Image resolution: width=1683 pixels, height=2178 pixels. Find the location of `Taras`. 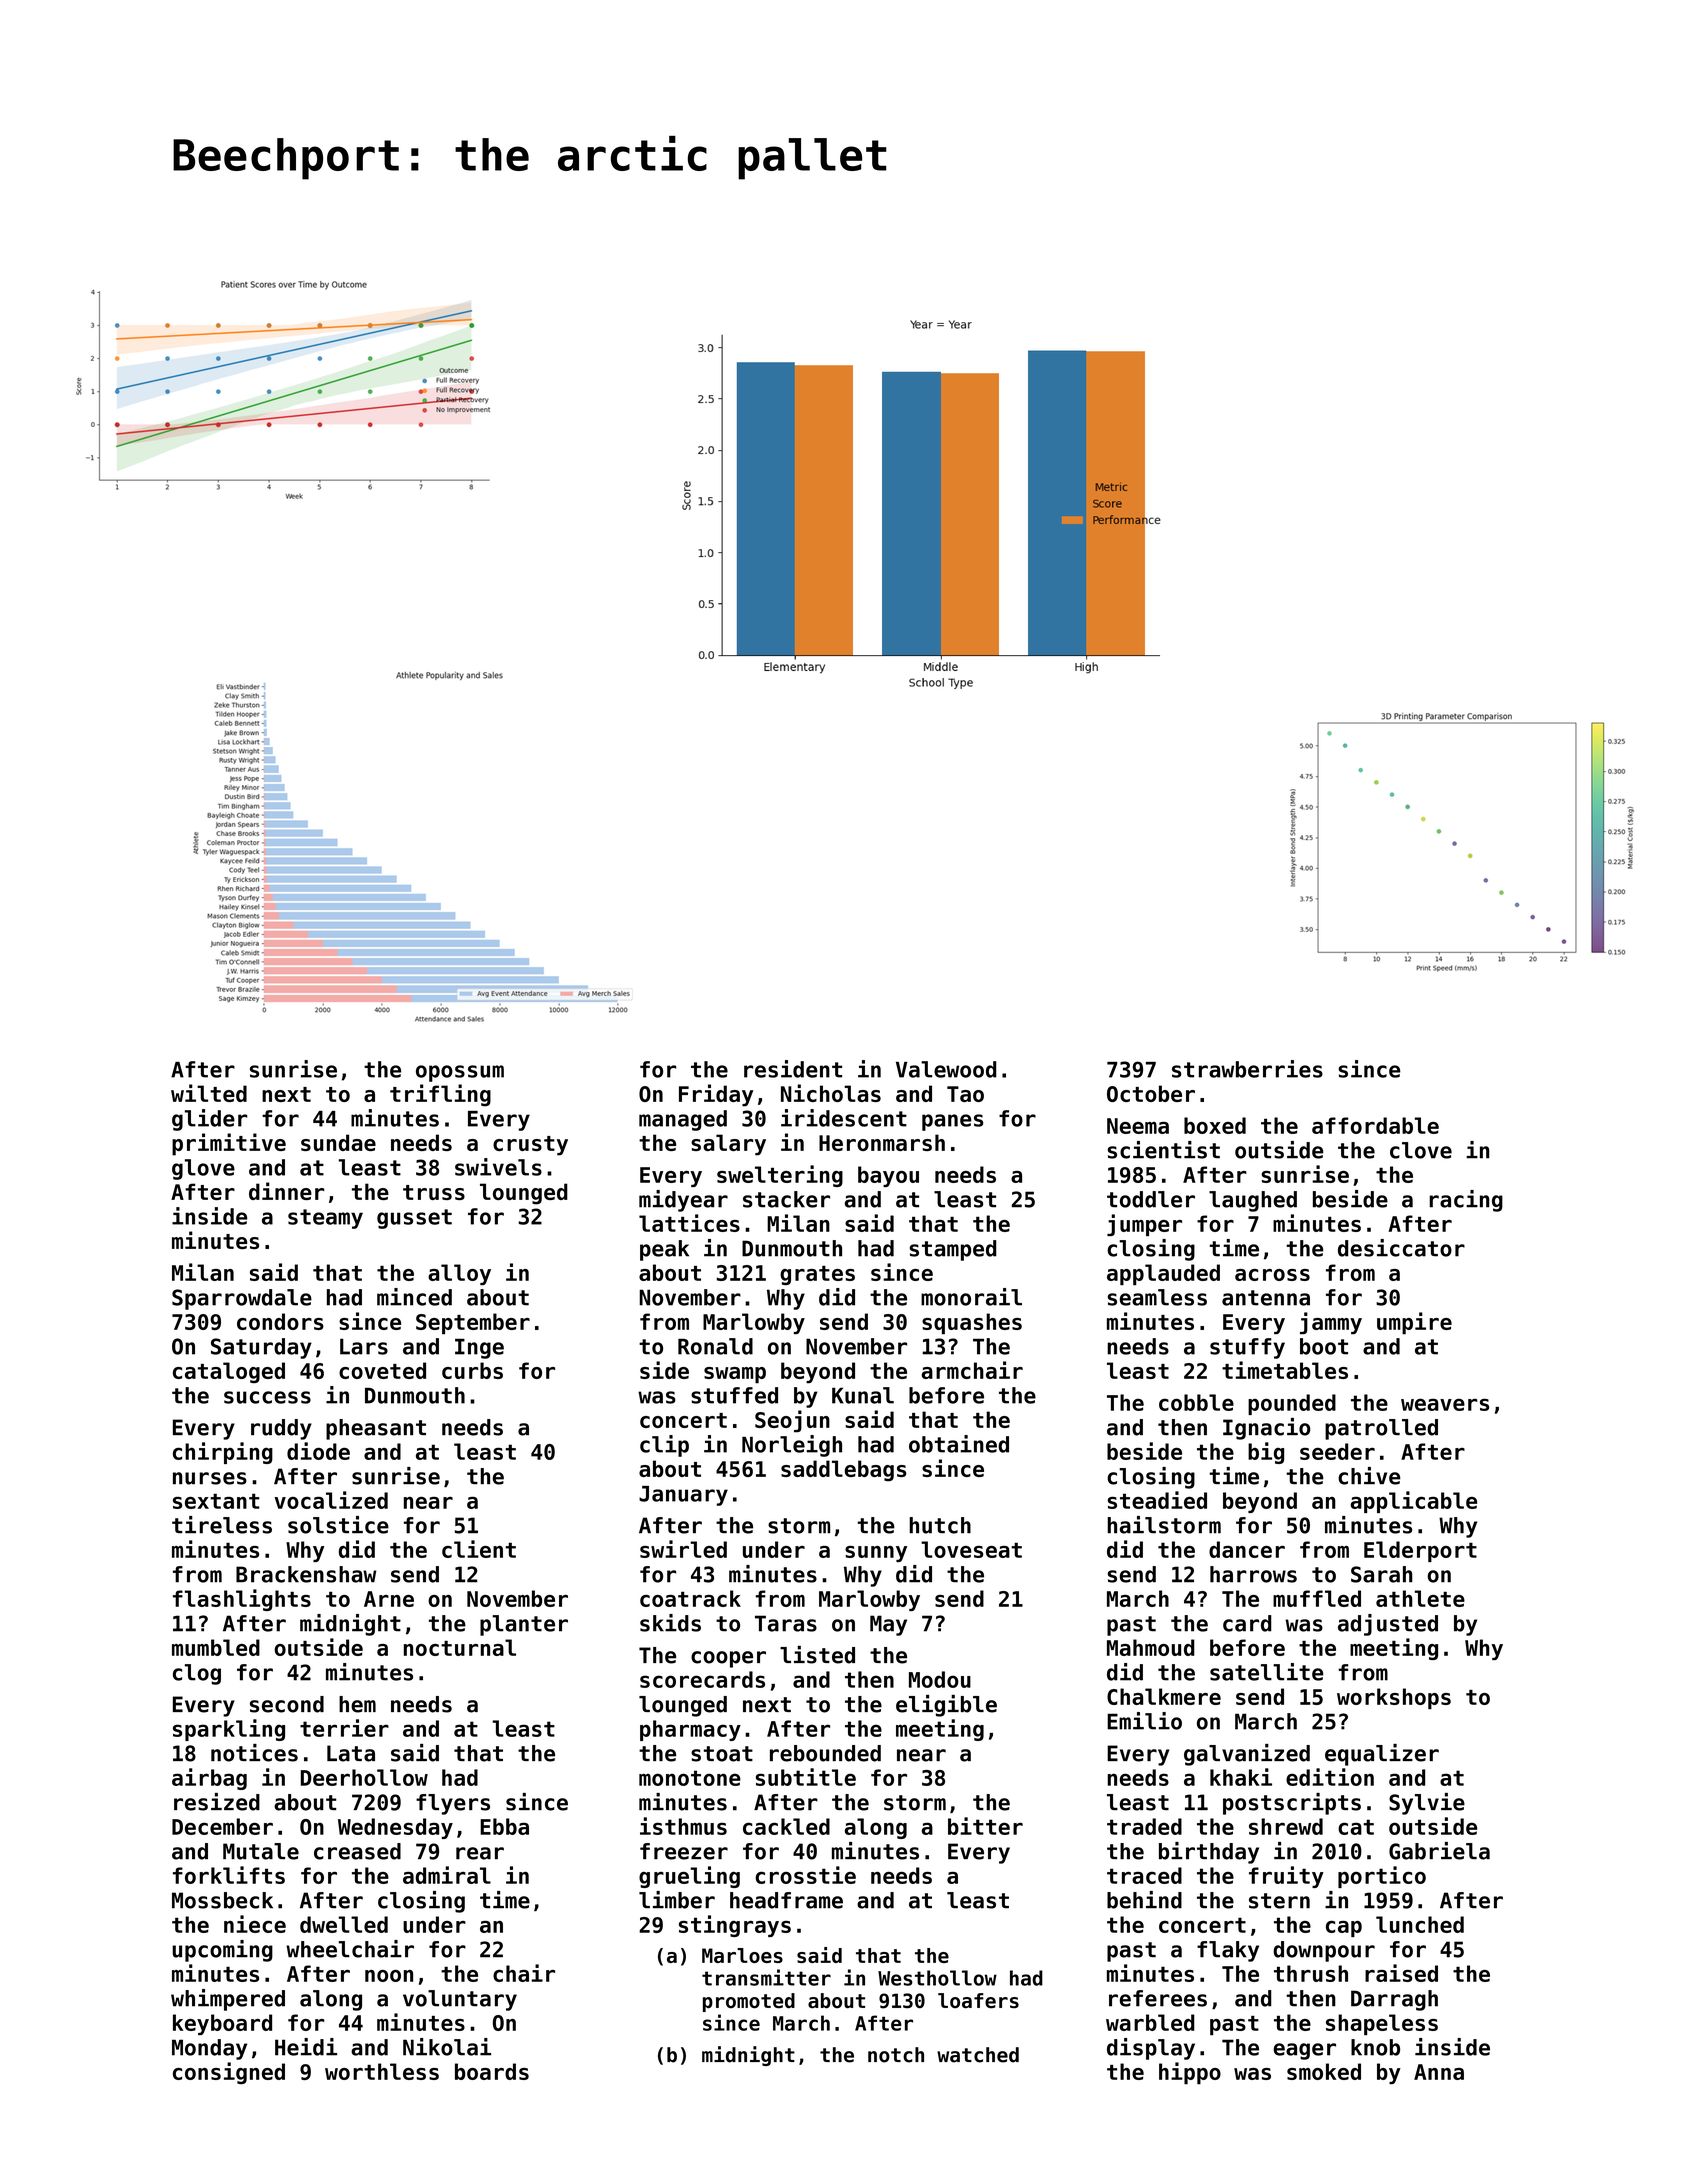

Taras is located at coordinates (786, 1623).
